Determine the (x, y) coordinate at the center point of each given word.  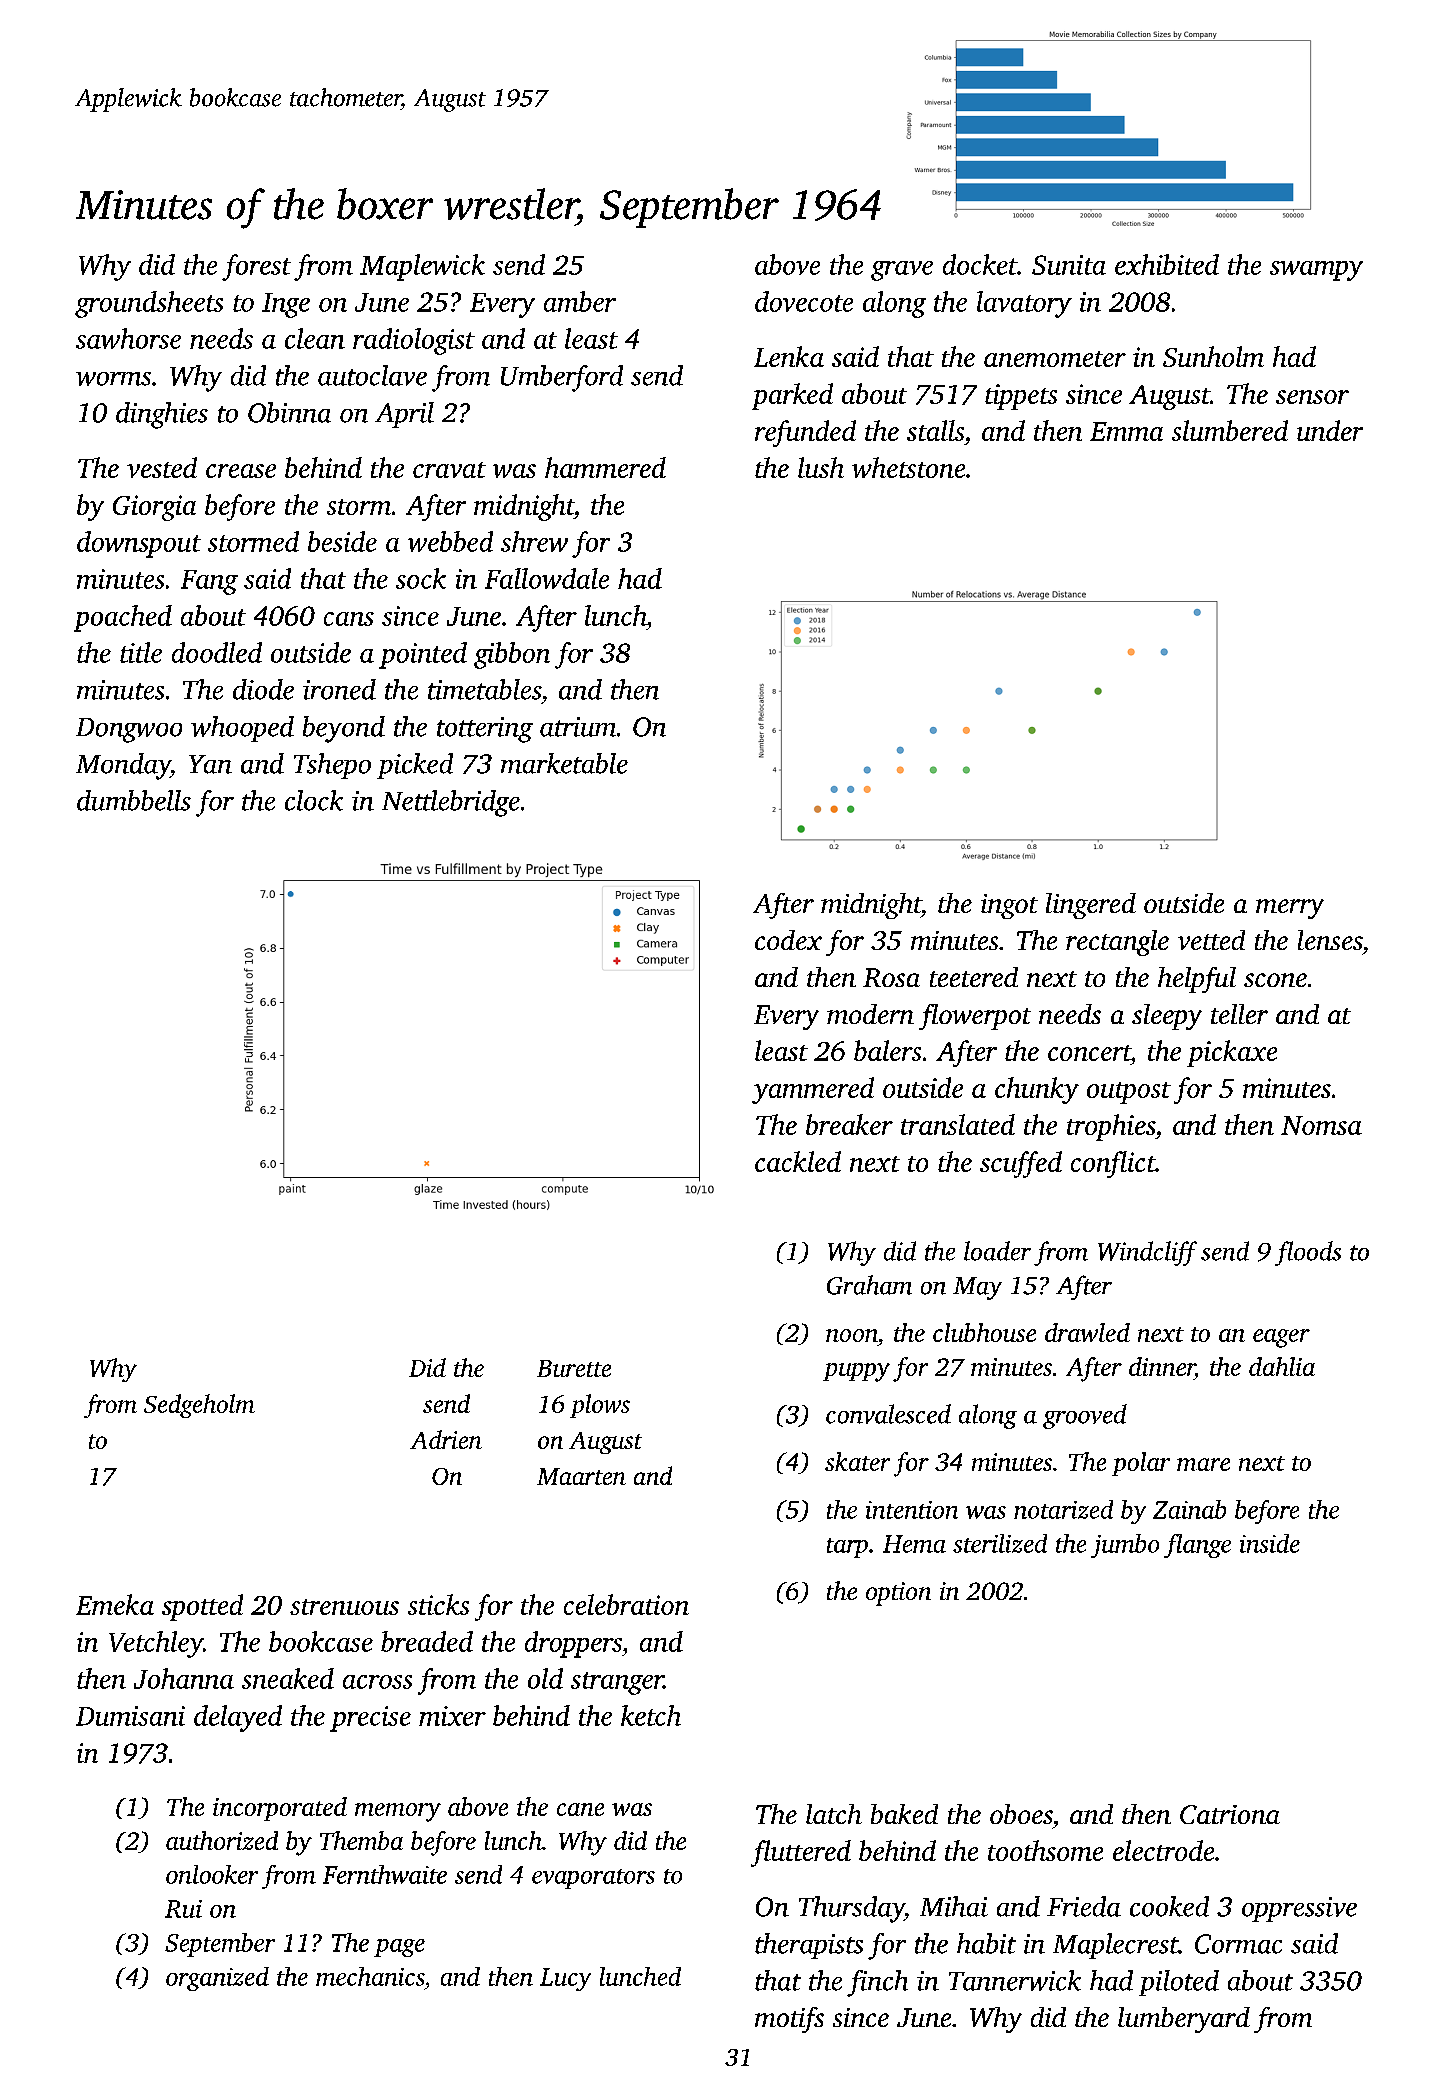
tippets (1021, 397)
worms (113, 379)
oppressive (1299, 1909)
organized (217, 1979)
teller (1239, 1014)
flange (1197, 1546)
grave (902, 271)
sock (421, 578)
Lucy (565, 1979)
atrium (578, 727)
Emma (1126, 431)
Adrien (446, 1439)
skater (857, 1461)
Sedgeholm (199, 1406)
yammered (813, 1090)
